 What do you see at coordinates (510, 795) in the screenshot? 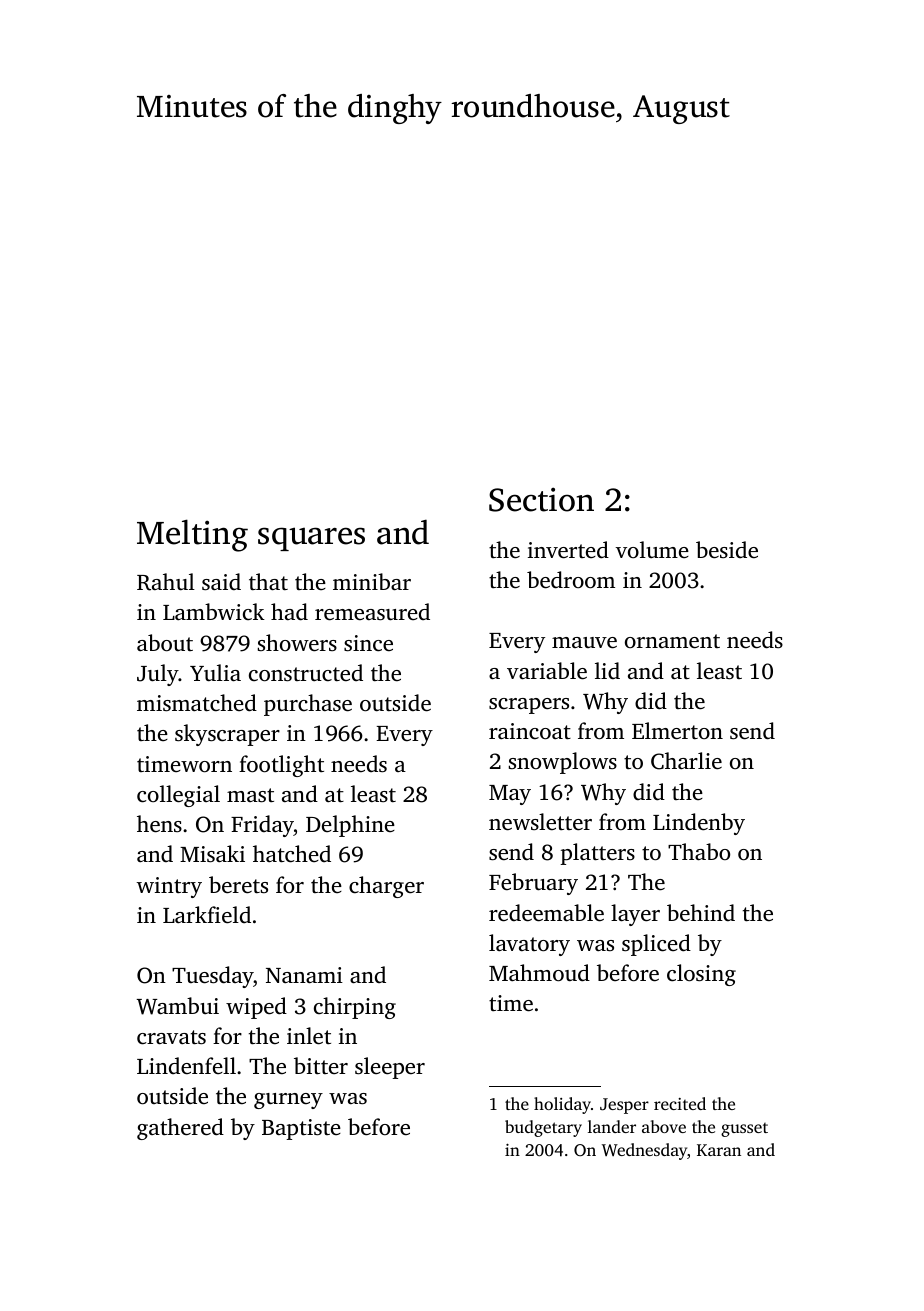
I see `May` at bounding box center [510, 795].
